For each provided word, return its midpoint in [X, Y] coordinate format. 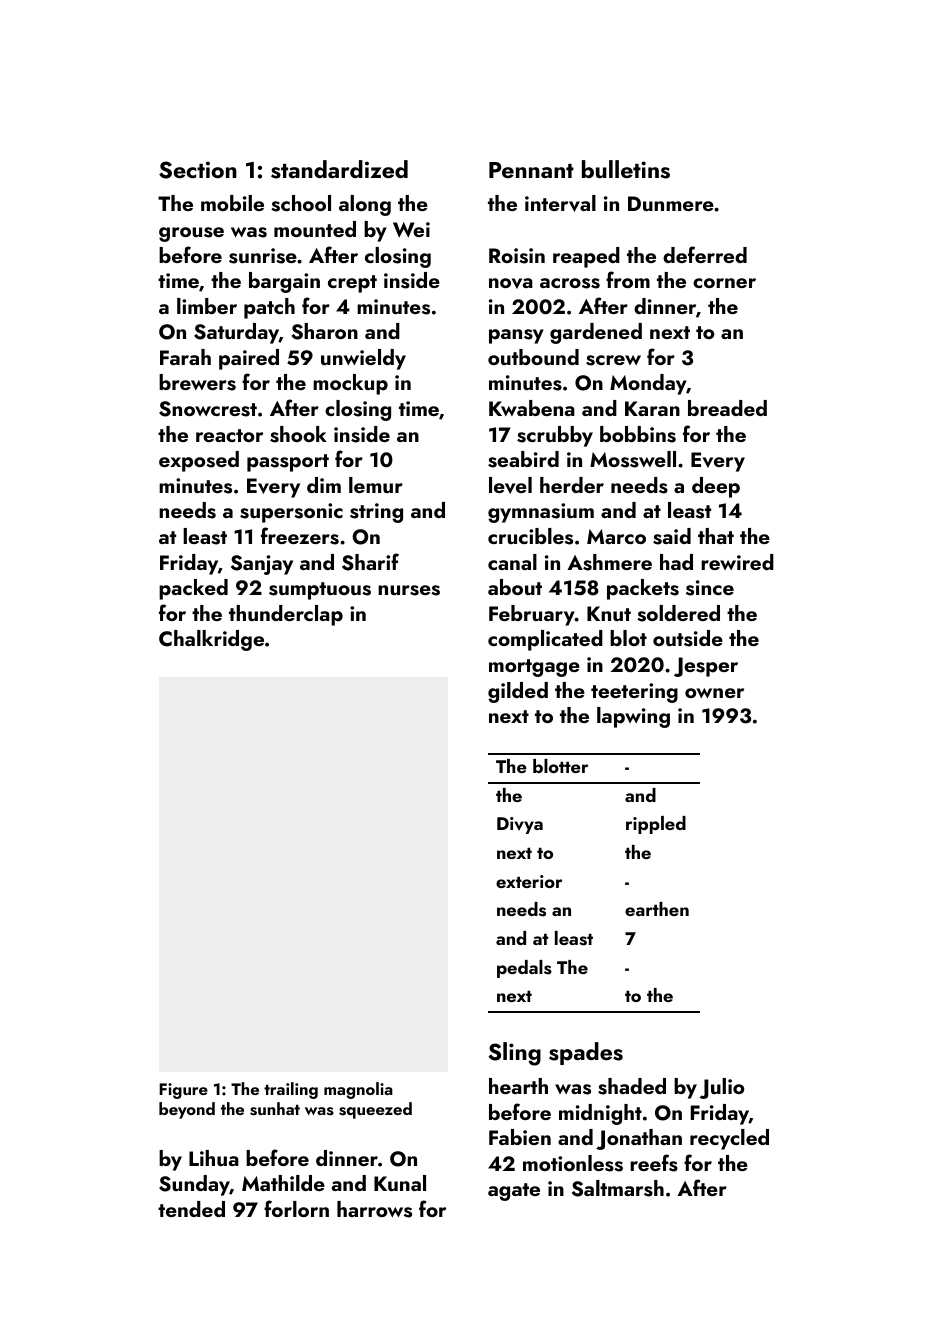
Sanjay [262, 565]
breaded [727, 408]
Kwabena [532, 408]
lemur [376, 485]
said [672, 536]
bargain [284, 282]
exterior [529, 881]
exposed [199, 461]
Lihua [214, 1158]
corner [724, 283]
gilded [518, 692]
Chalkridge [211, 640]
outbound [533, 357]
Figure [183, 1091]
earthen [657, 909]
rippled [656, 825]
